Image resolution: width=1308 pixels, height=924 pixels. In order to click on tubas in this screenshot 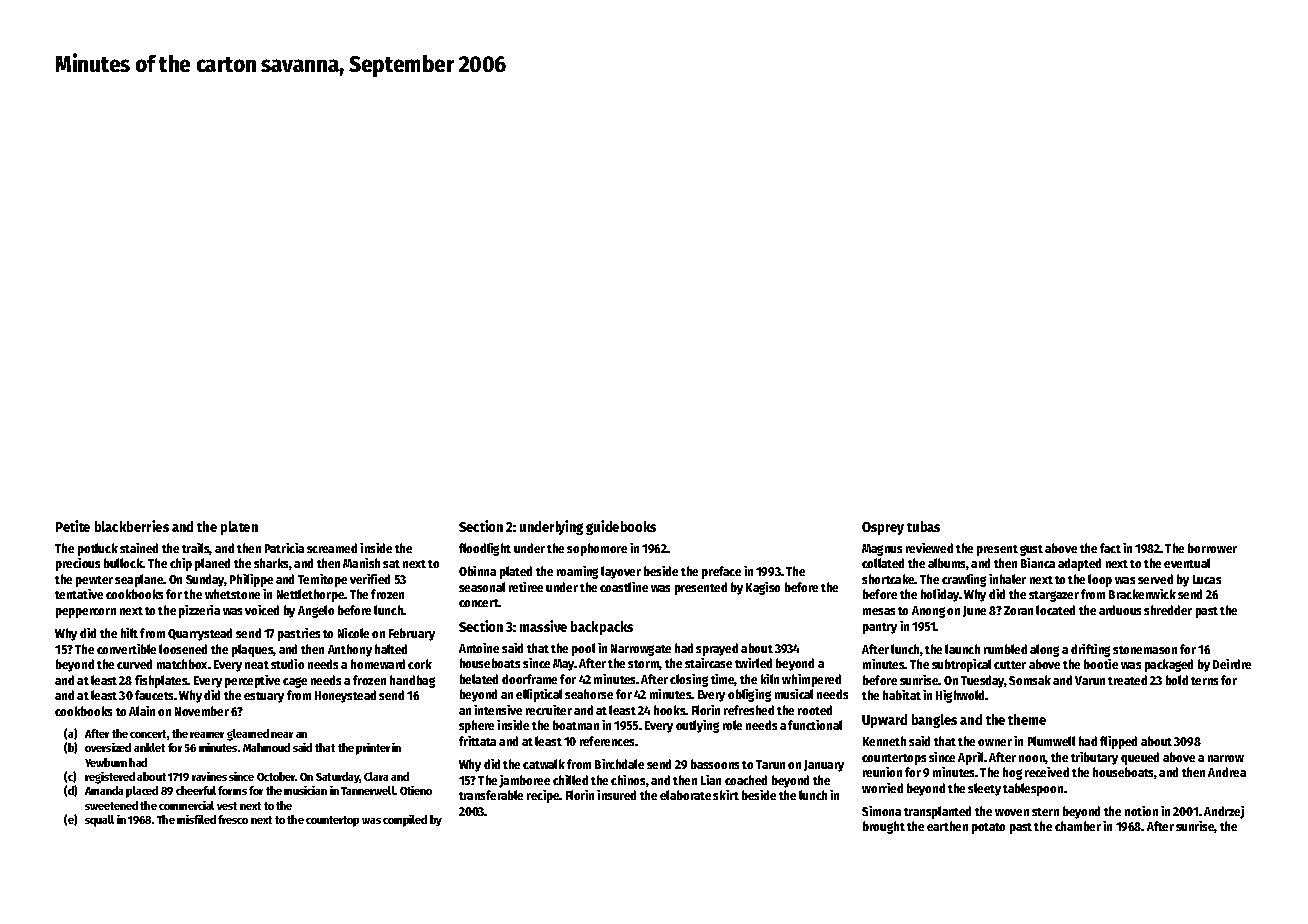, I will do `click(923, 526)`.
